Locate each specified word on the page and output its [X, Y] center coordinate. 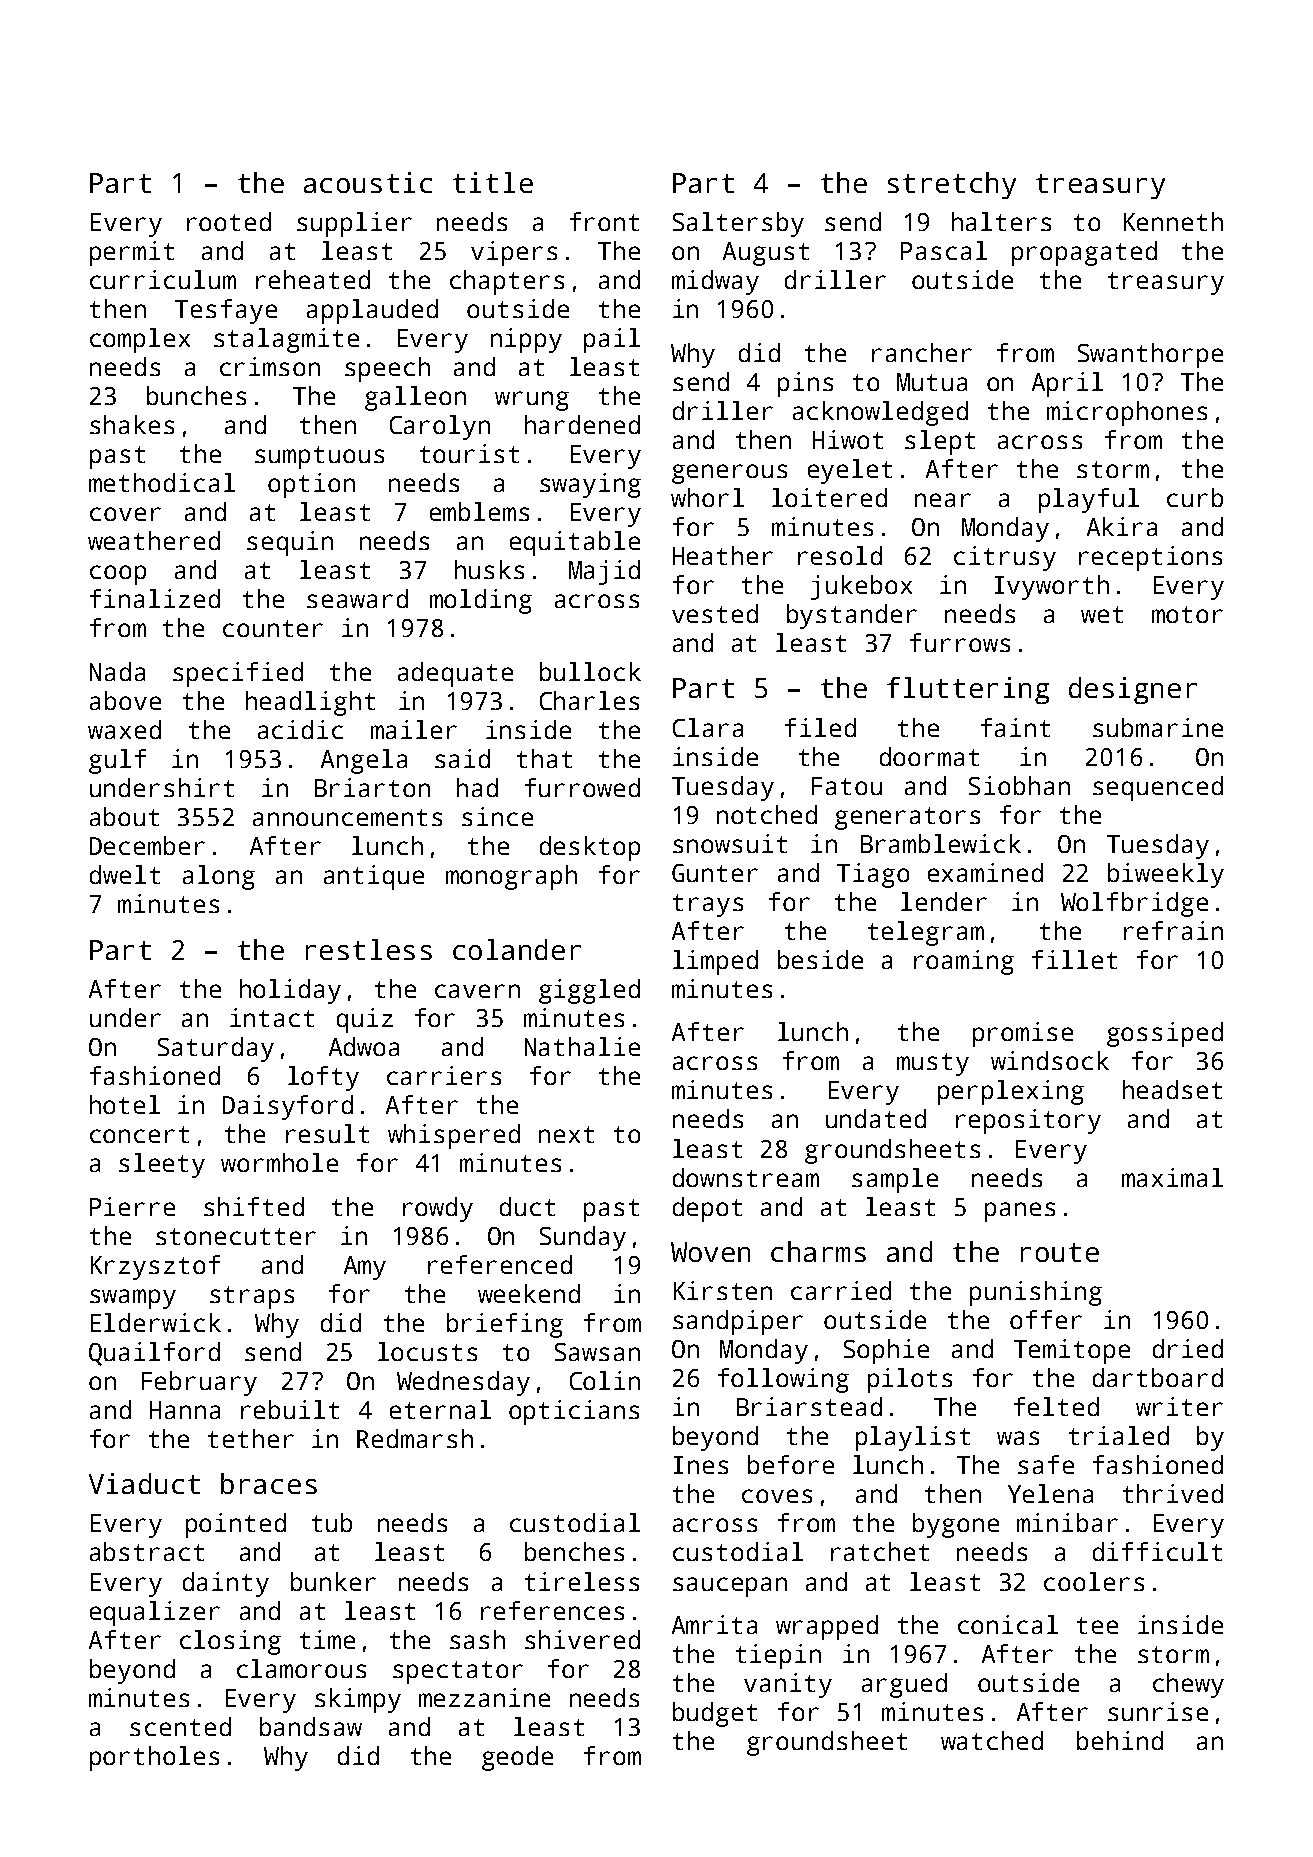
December [147, 845]
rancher [922, 352]
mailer [414, 729]
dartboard [1158, 1377]
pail [612, 340]
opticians [574, 1412]
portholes [154, 1758]
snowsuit [730, 843]
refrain [1173, 930]
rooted [229, 221]
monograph [511, 877]
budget [715, 1714]
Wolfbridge [1134, 904]
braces [269, 1483]
